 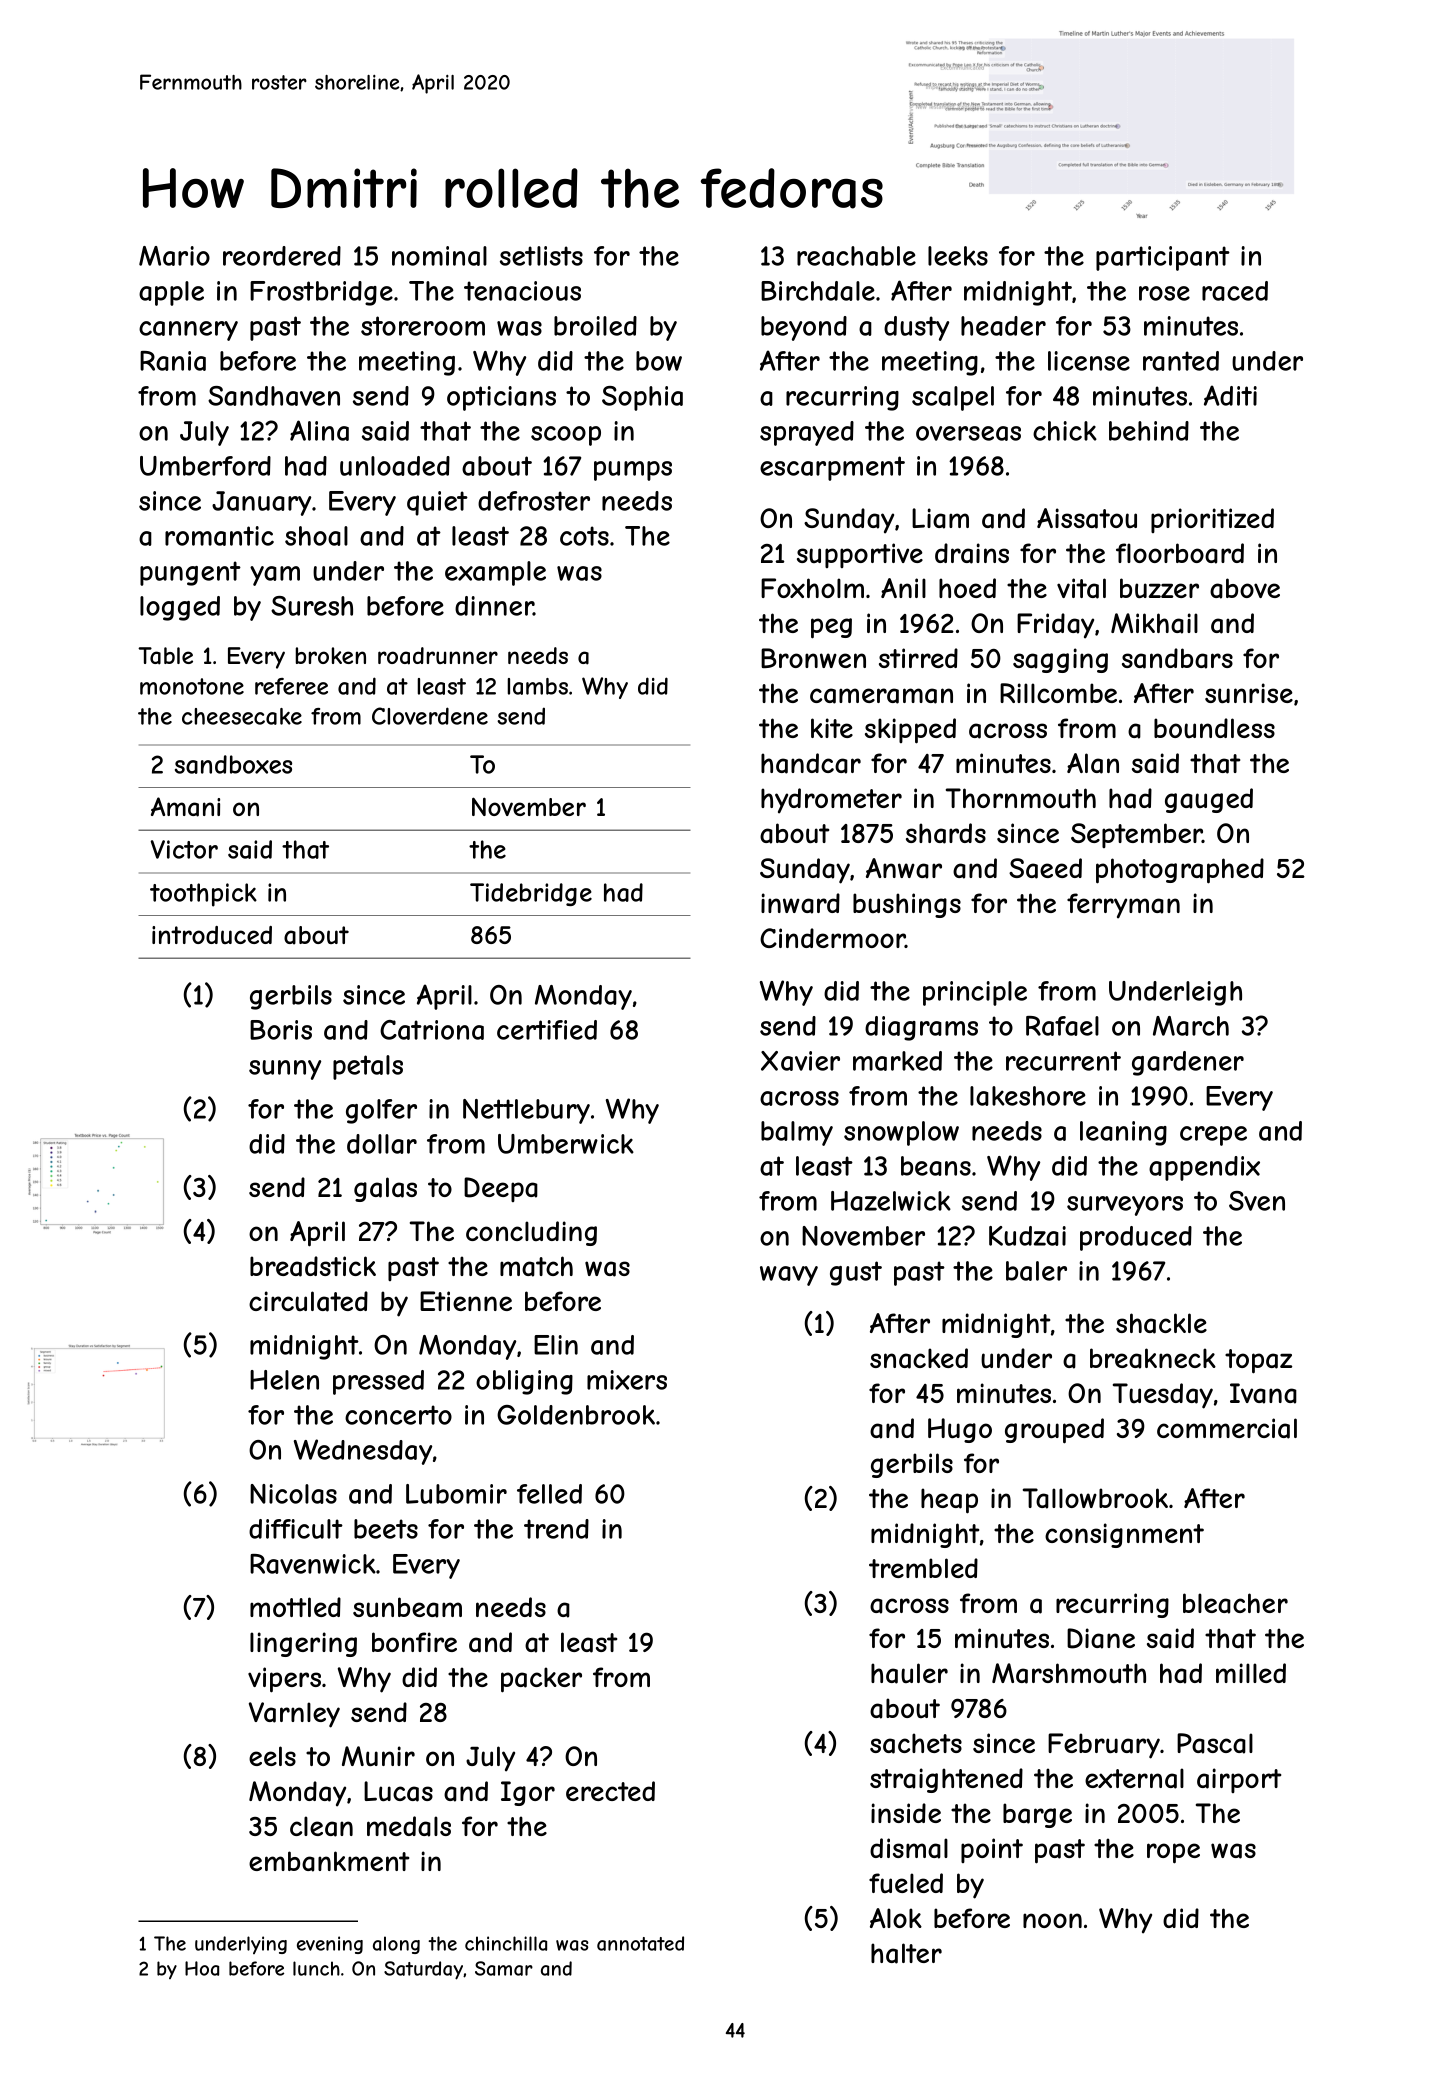 What do you see at coordinates (906, 1953) in the page?
I see `halter` at bounding box center [906, 1953].
